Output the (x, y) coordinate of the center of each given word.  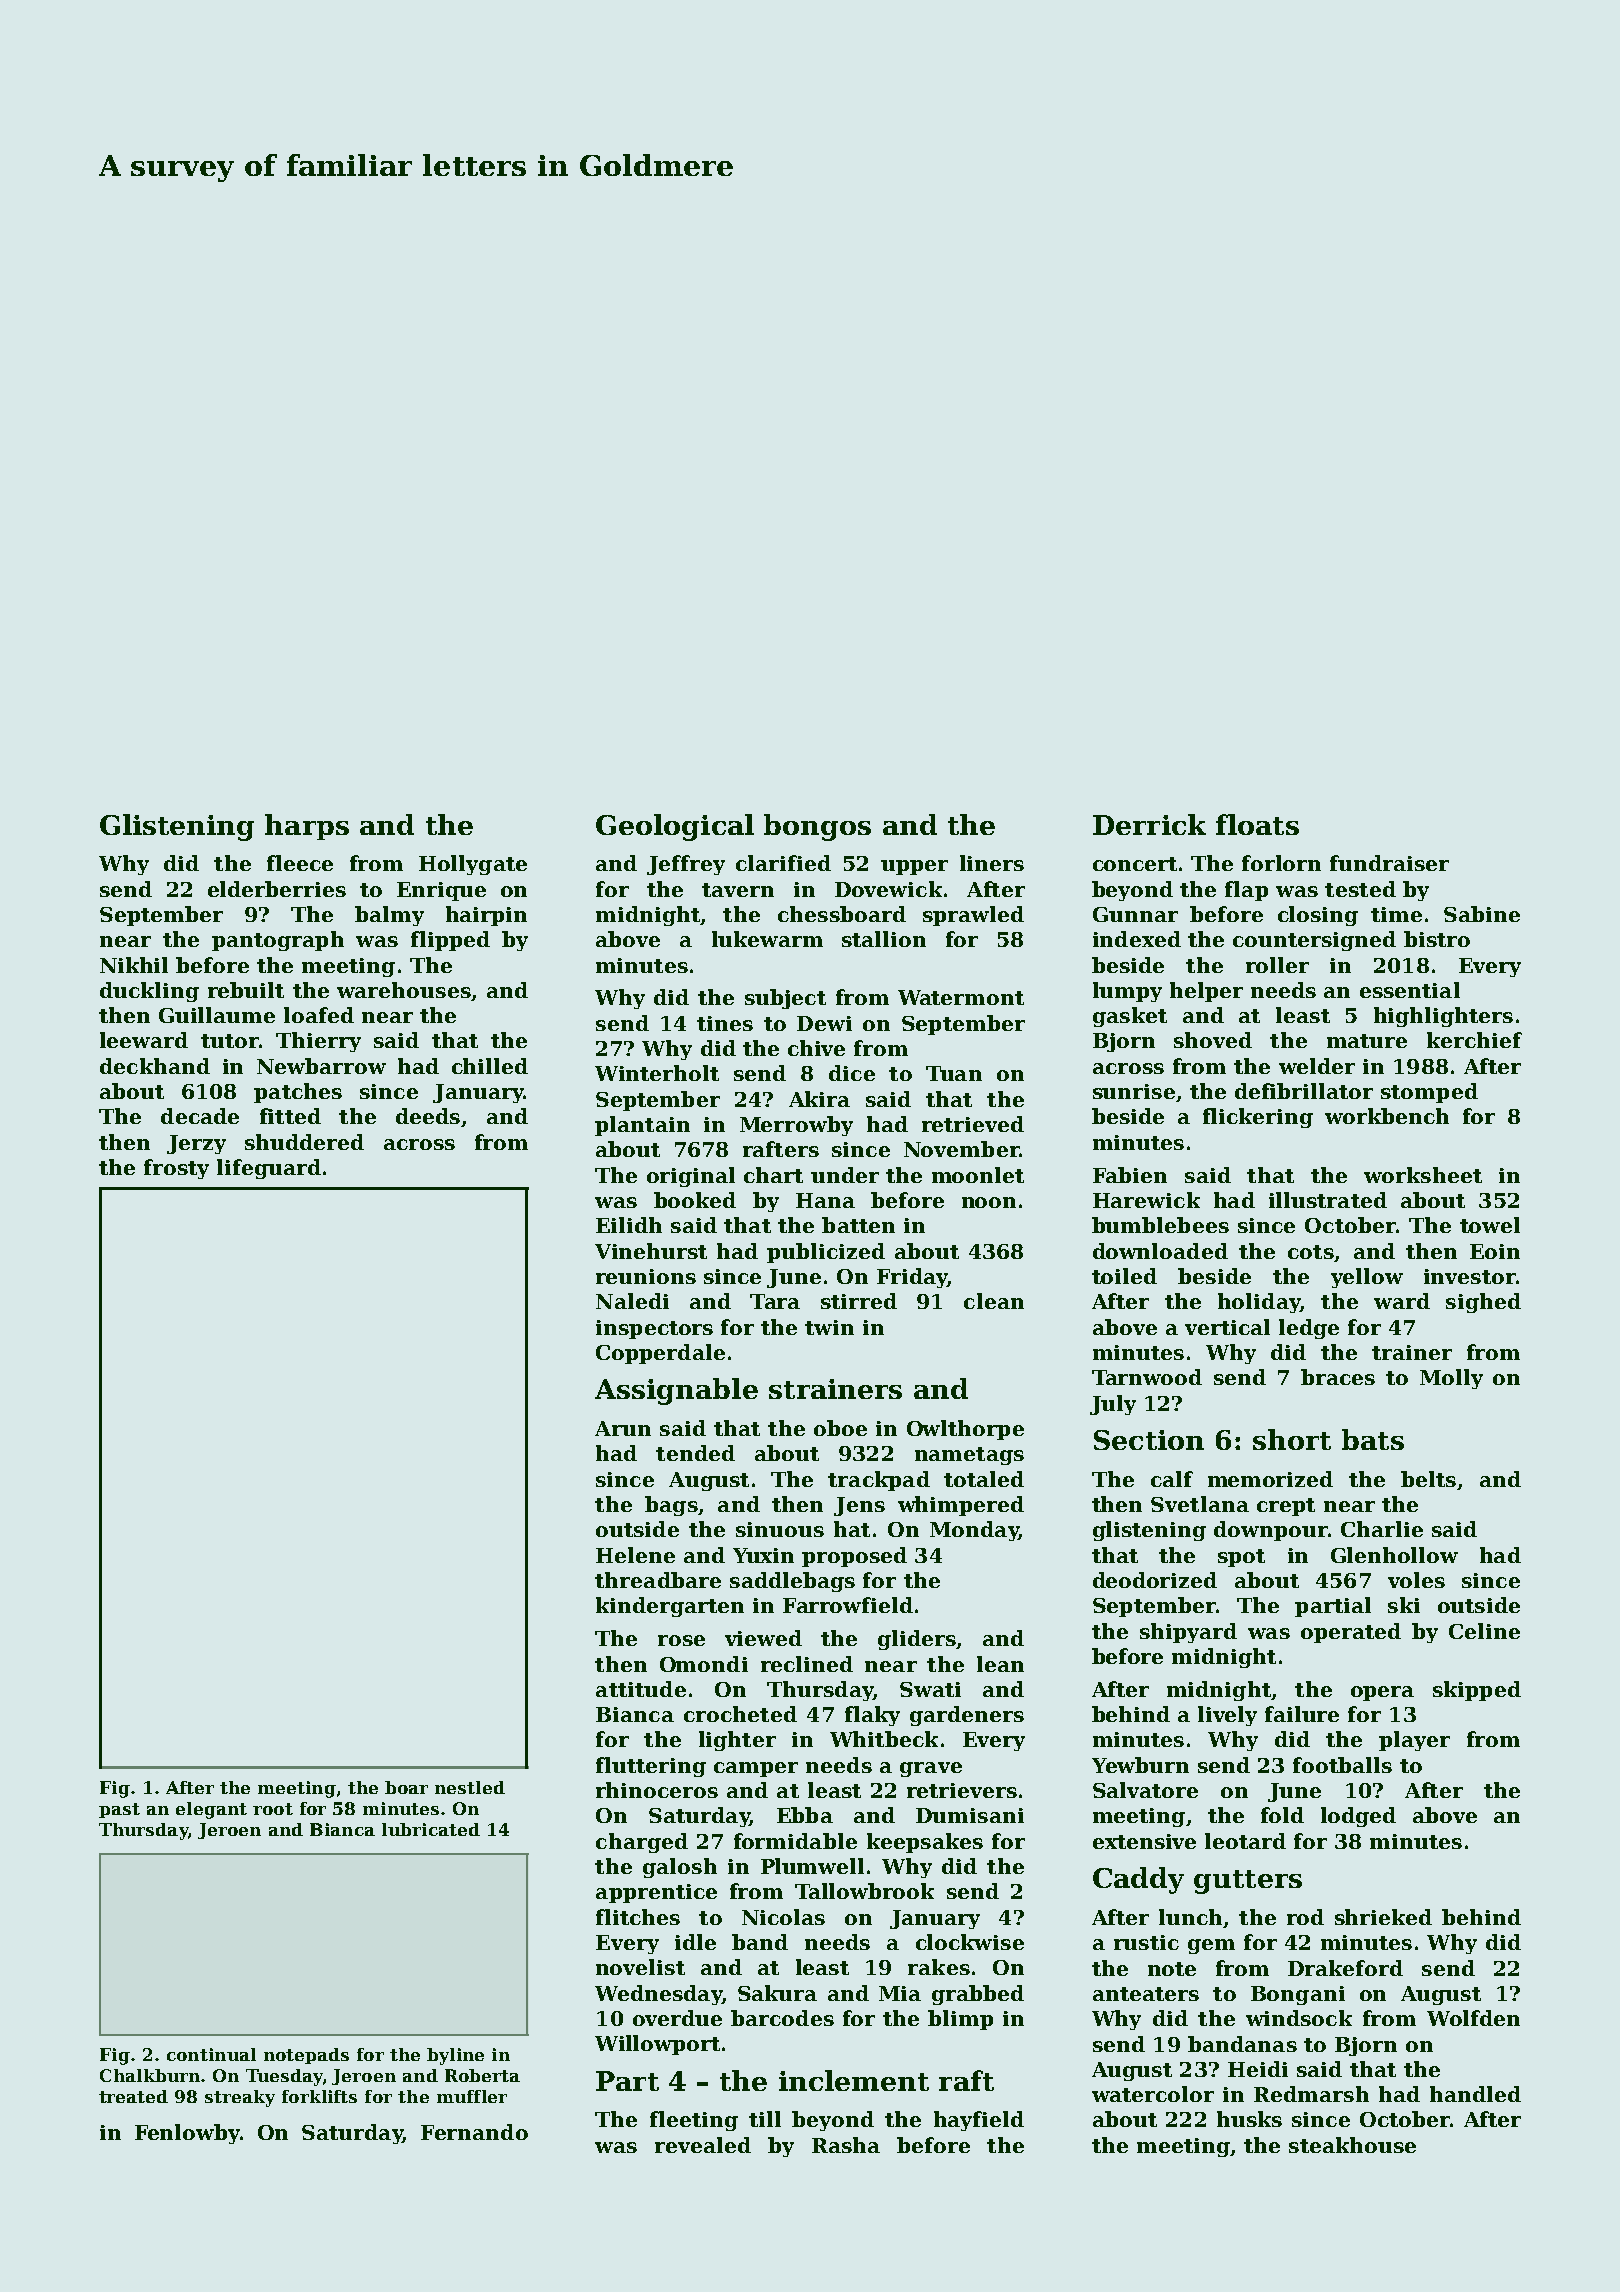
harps (307, 827)
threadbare (658, 1580)
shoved (1213, 1040)
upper (914, 867)
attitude (641, 1689)
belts (1428, 1479)
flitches (638, 1917)
